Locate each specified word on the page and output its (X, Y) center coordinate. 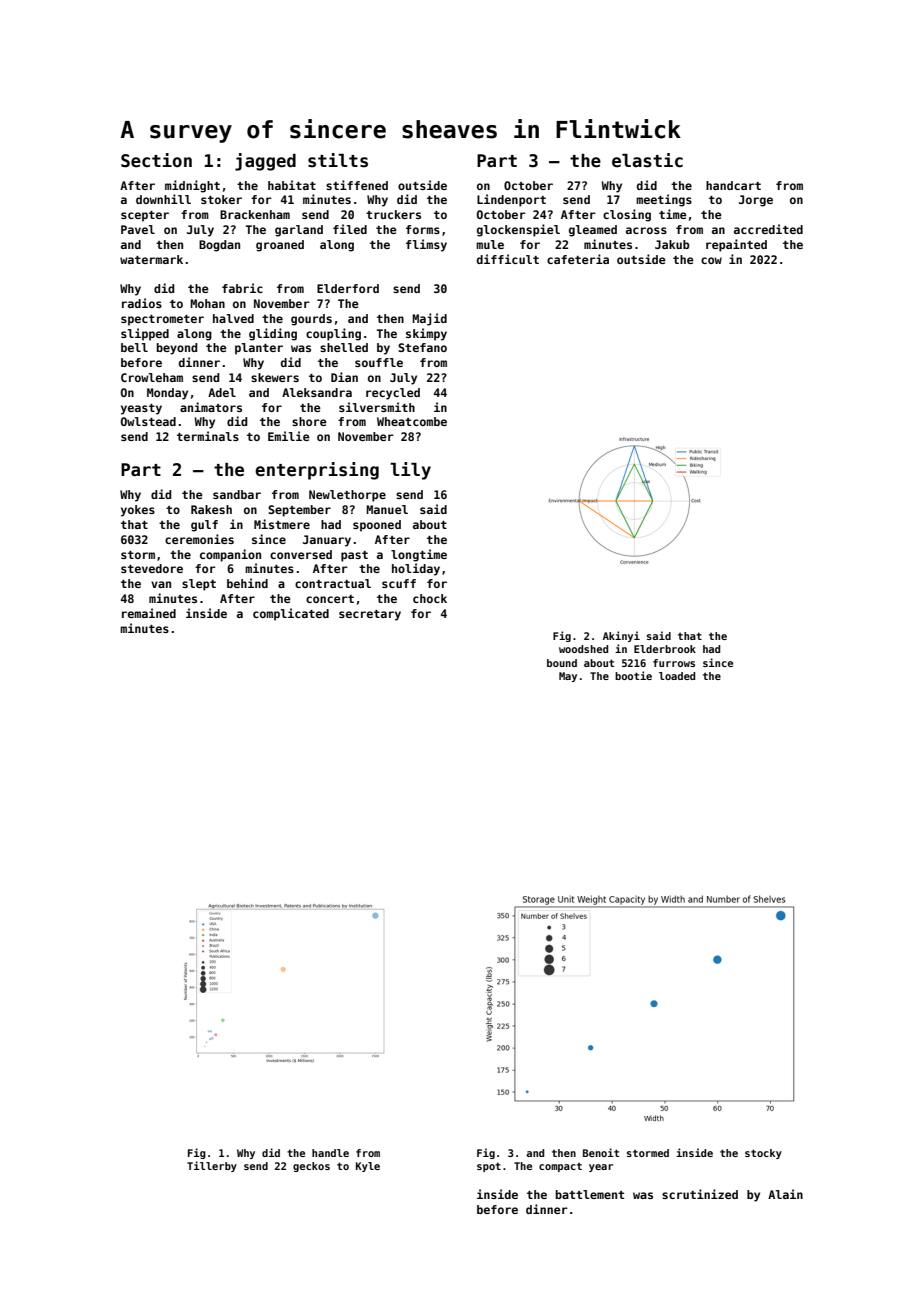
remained (149, 613)
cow (711, 260)
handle (330, 1153)
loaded (677, 676)
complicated (291, 614)
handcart (733, 185)
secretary (370, 615)
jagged (265, 162)
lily (410, 471)
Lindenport (511, 200)
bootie (633, 675)
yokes (138, 511)
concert (330, 599)
